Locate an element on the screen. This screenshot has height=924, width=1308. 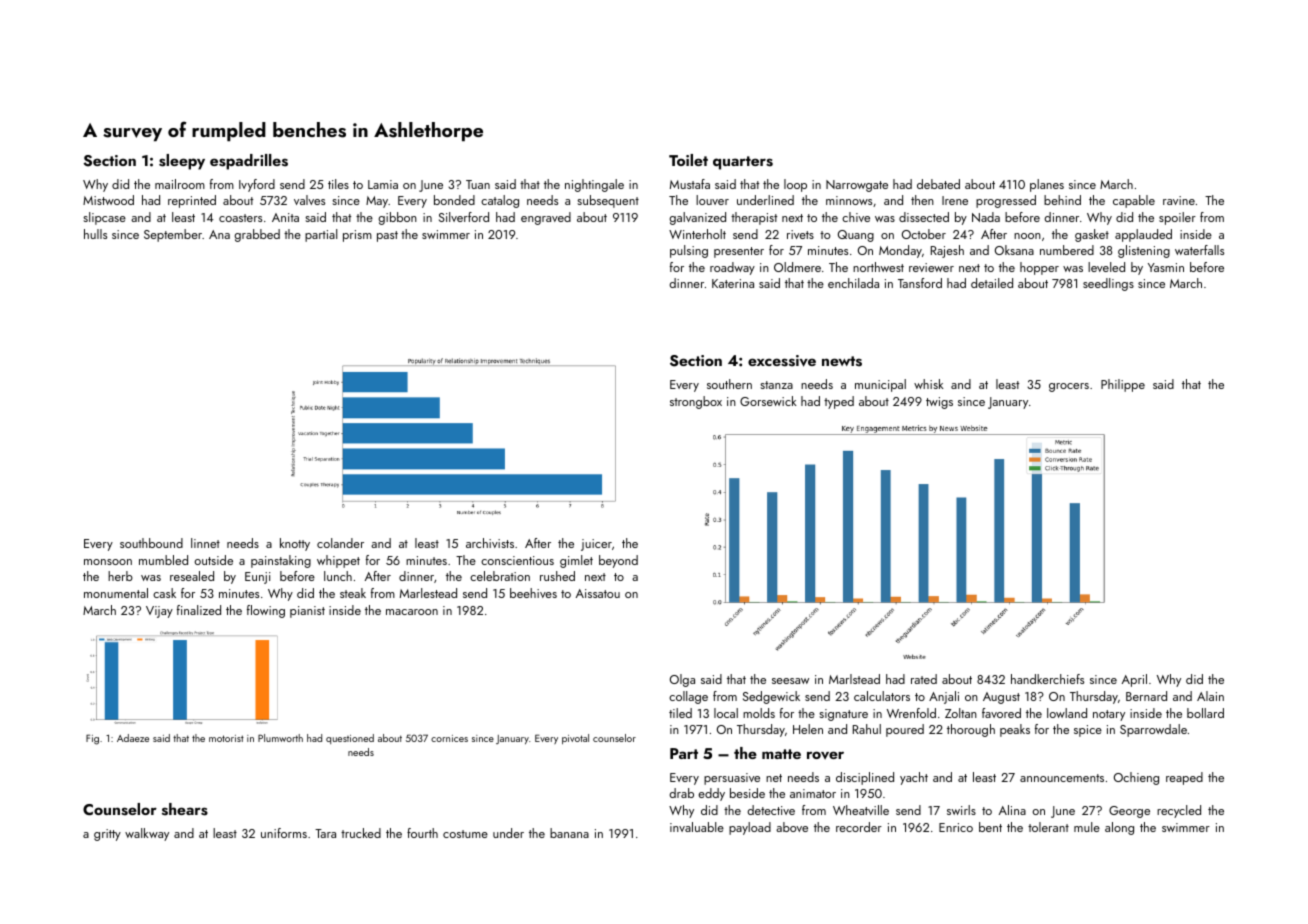
walkway is located at coordinates (147, 834).
